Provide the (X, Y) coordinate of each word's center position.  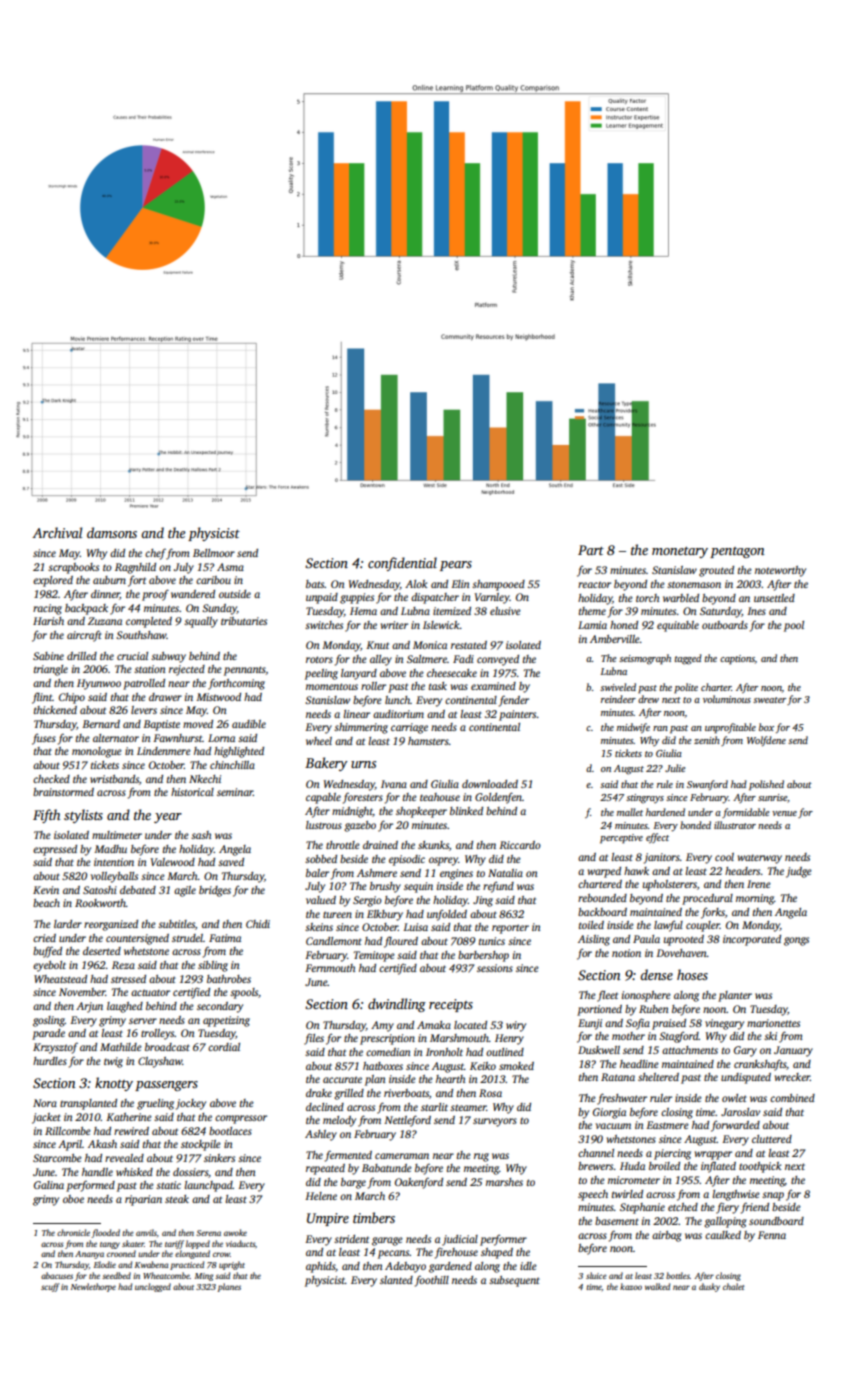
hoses (692, 974)
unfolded (447, 915)
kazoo (631, 1286)
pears (456, 566)
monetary (680, 552)
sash (201, 835)
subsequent (514, 1281)
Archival (57, 532)
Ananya (89, 1255)
